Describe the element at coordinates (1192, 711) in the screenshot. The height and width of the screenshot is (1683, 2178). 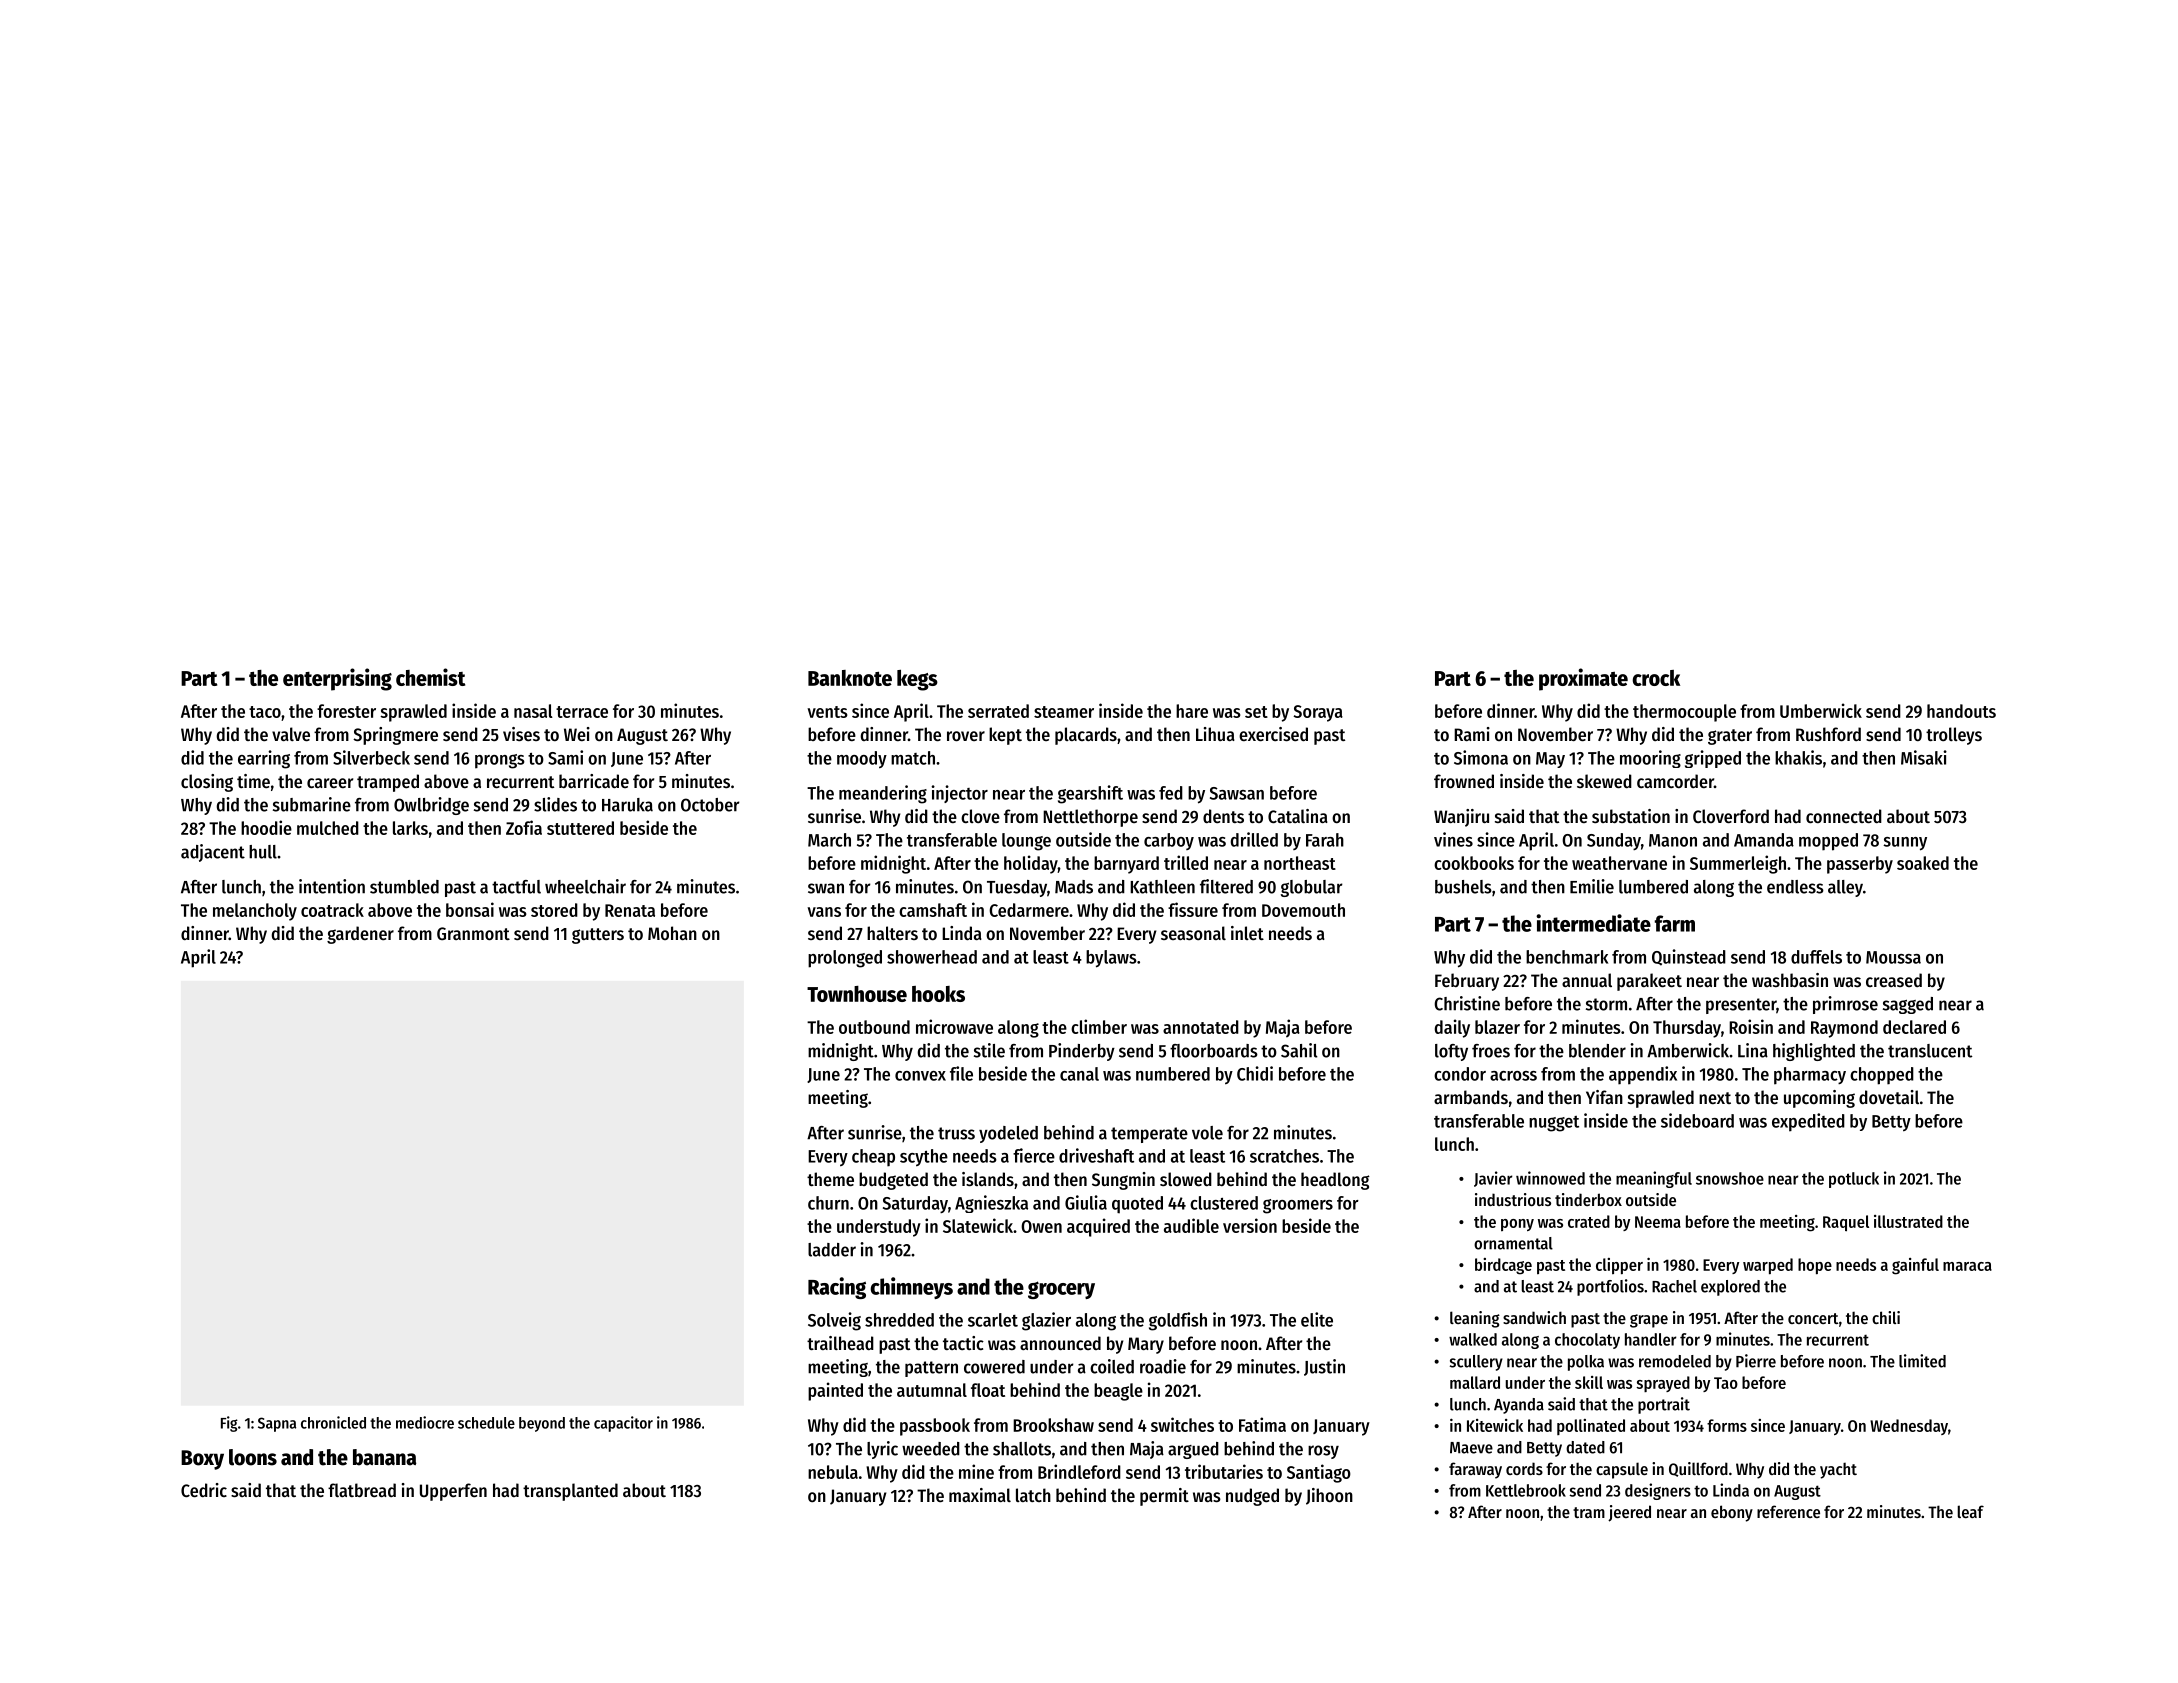
I see `hare` at that location.
